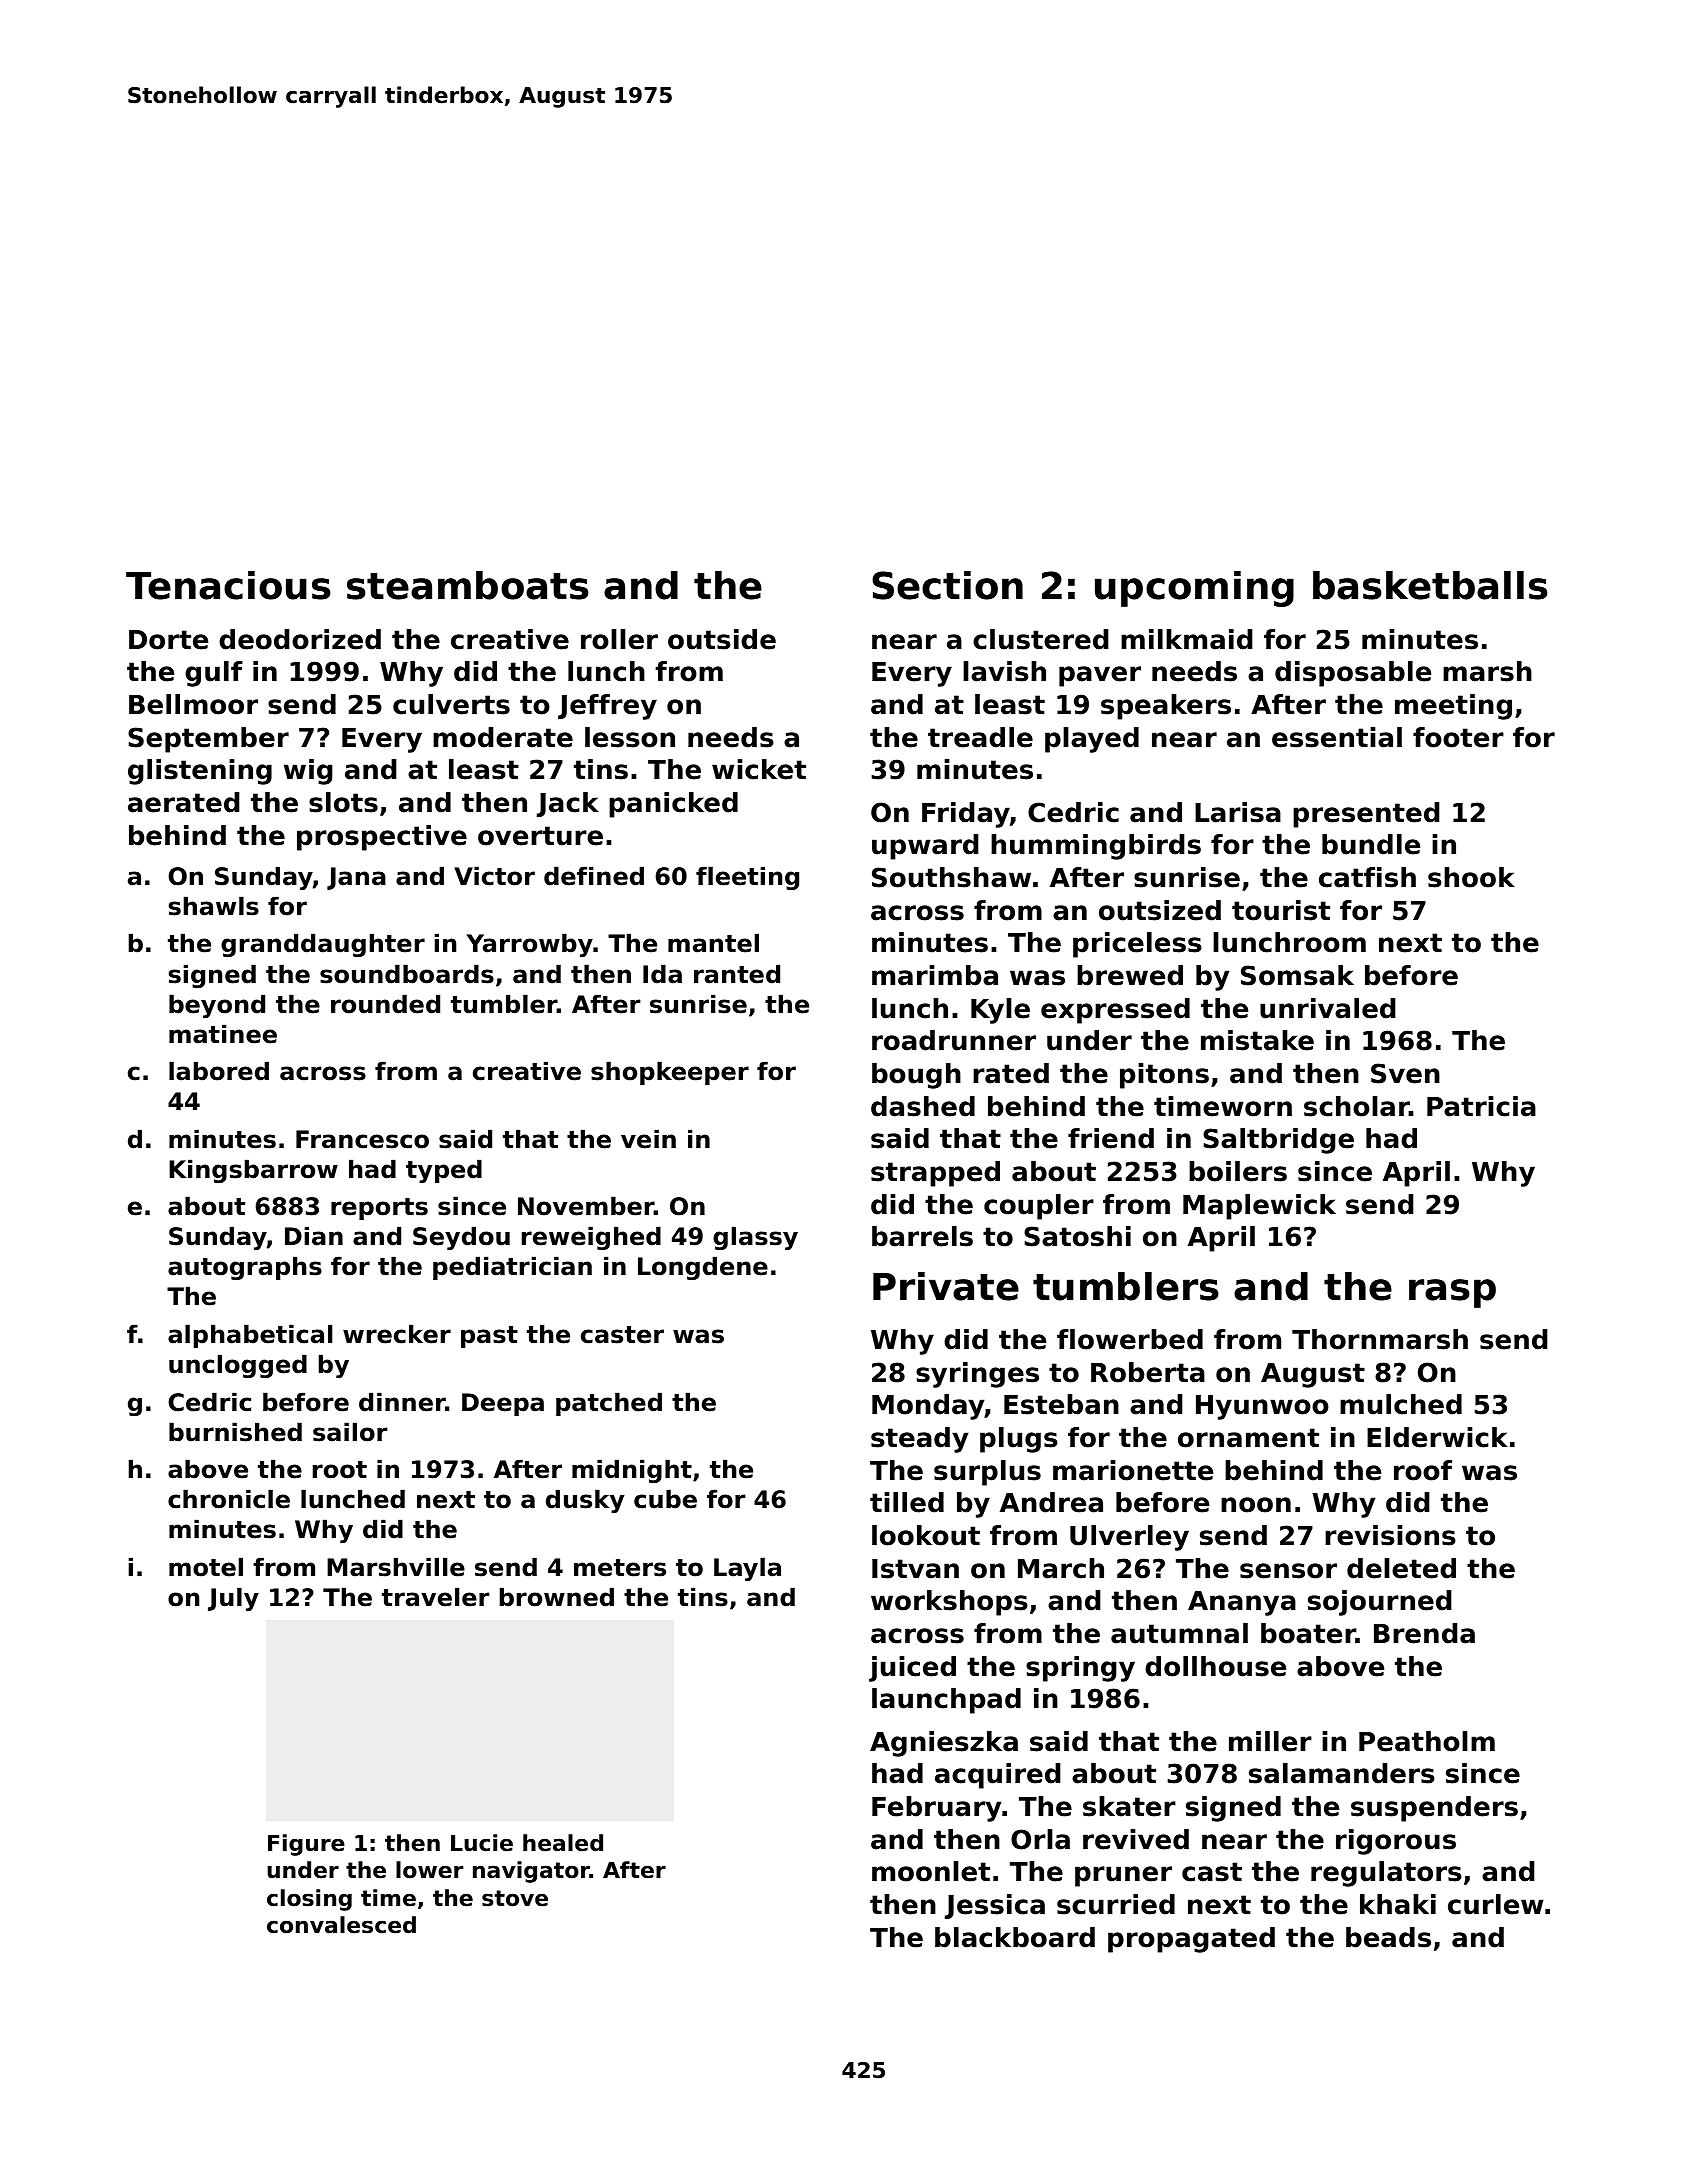 The width and height of the screenshot is (1683, 2178). What do you see at coordinates (947, 585) in the screenshot?
I see `Section` at bounding box center [947, 585].
